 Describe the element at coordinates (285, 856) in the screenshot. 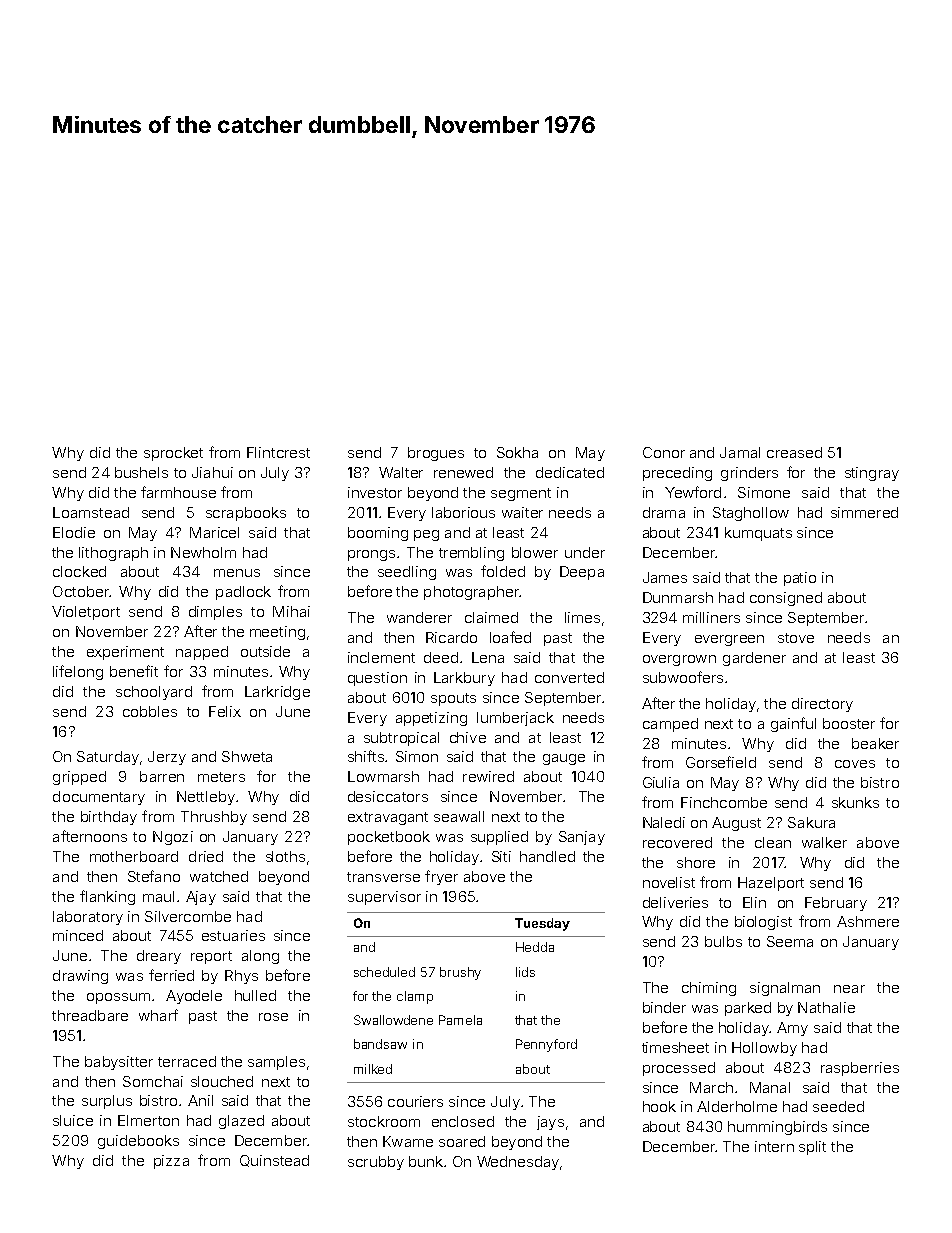

I see `sloths` at that location.
